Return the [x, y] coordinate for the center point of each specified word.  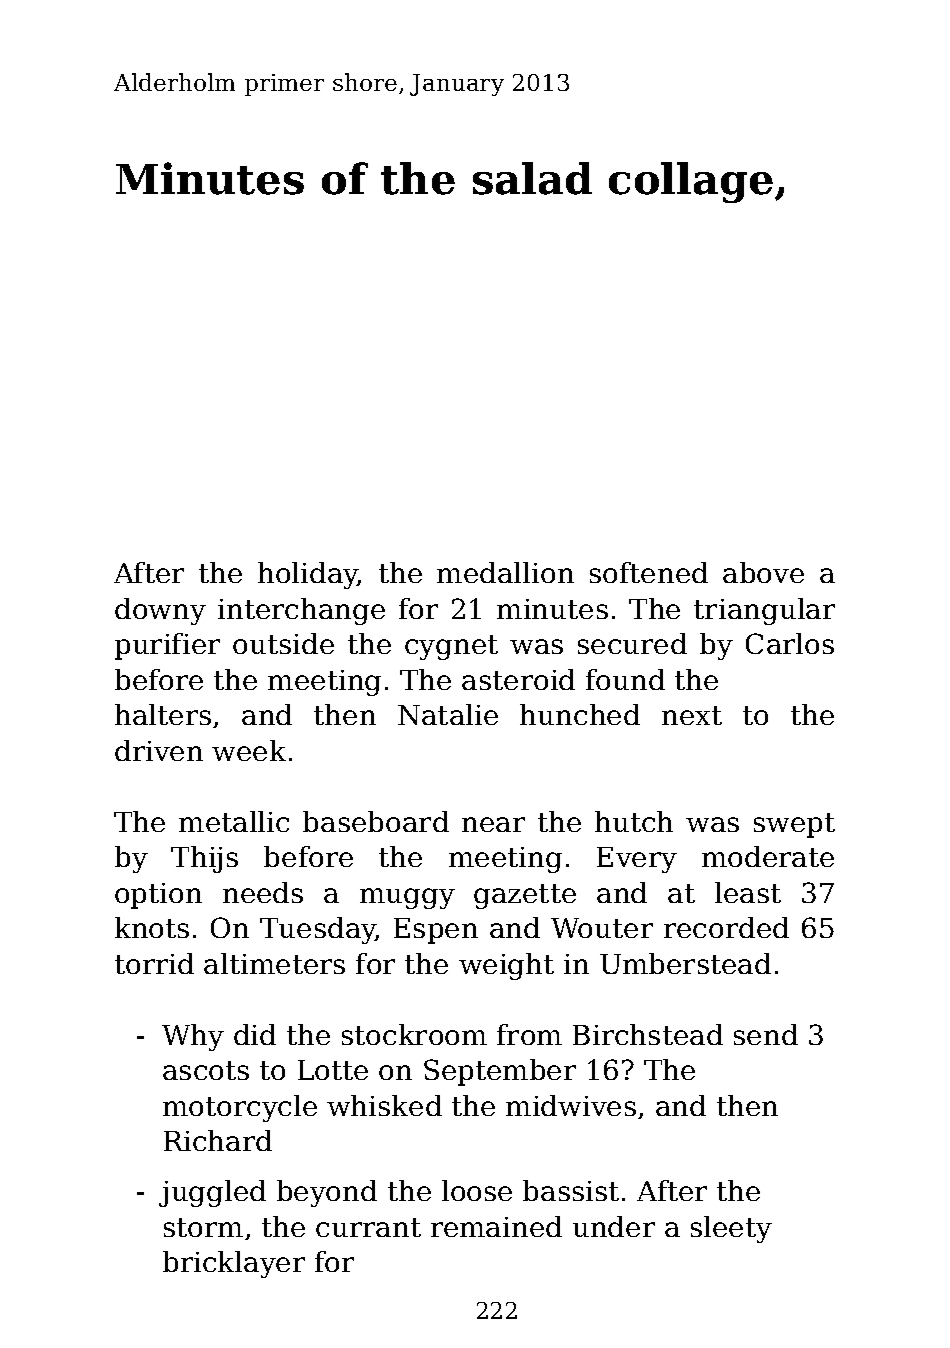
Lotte [333, 1070]
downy [160, 611]
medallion [505, 572]
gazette [525, 896]
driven [159, 750]
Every [637, 860]
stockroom [414, 1034]
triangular [764, 611]
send [766, 1034]
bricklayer [234, 1264]
